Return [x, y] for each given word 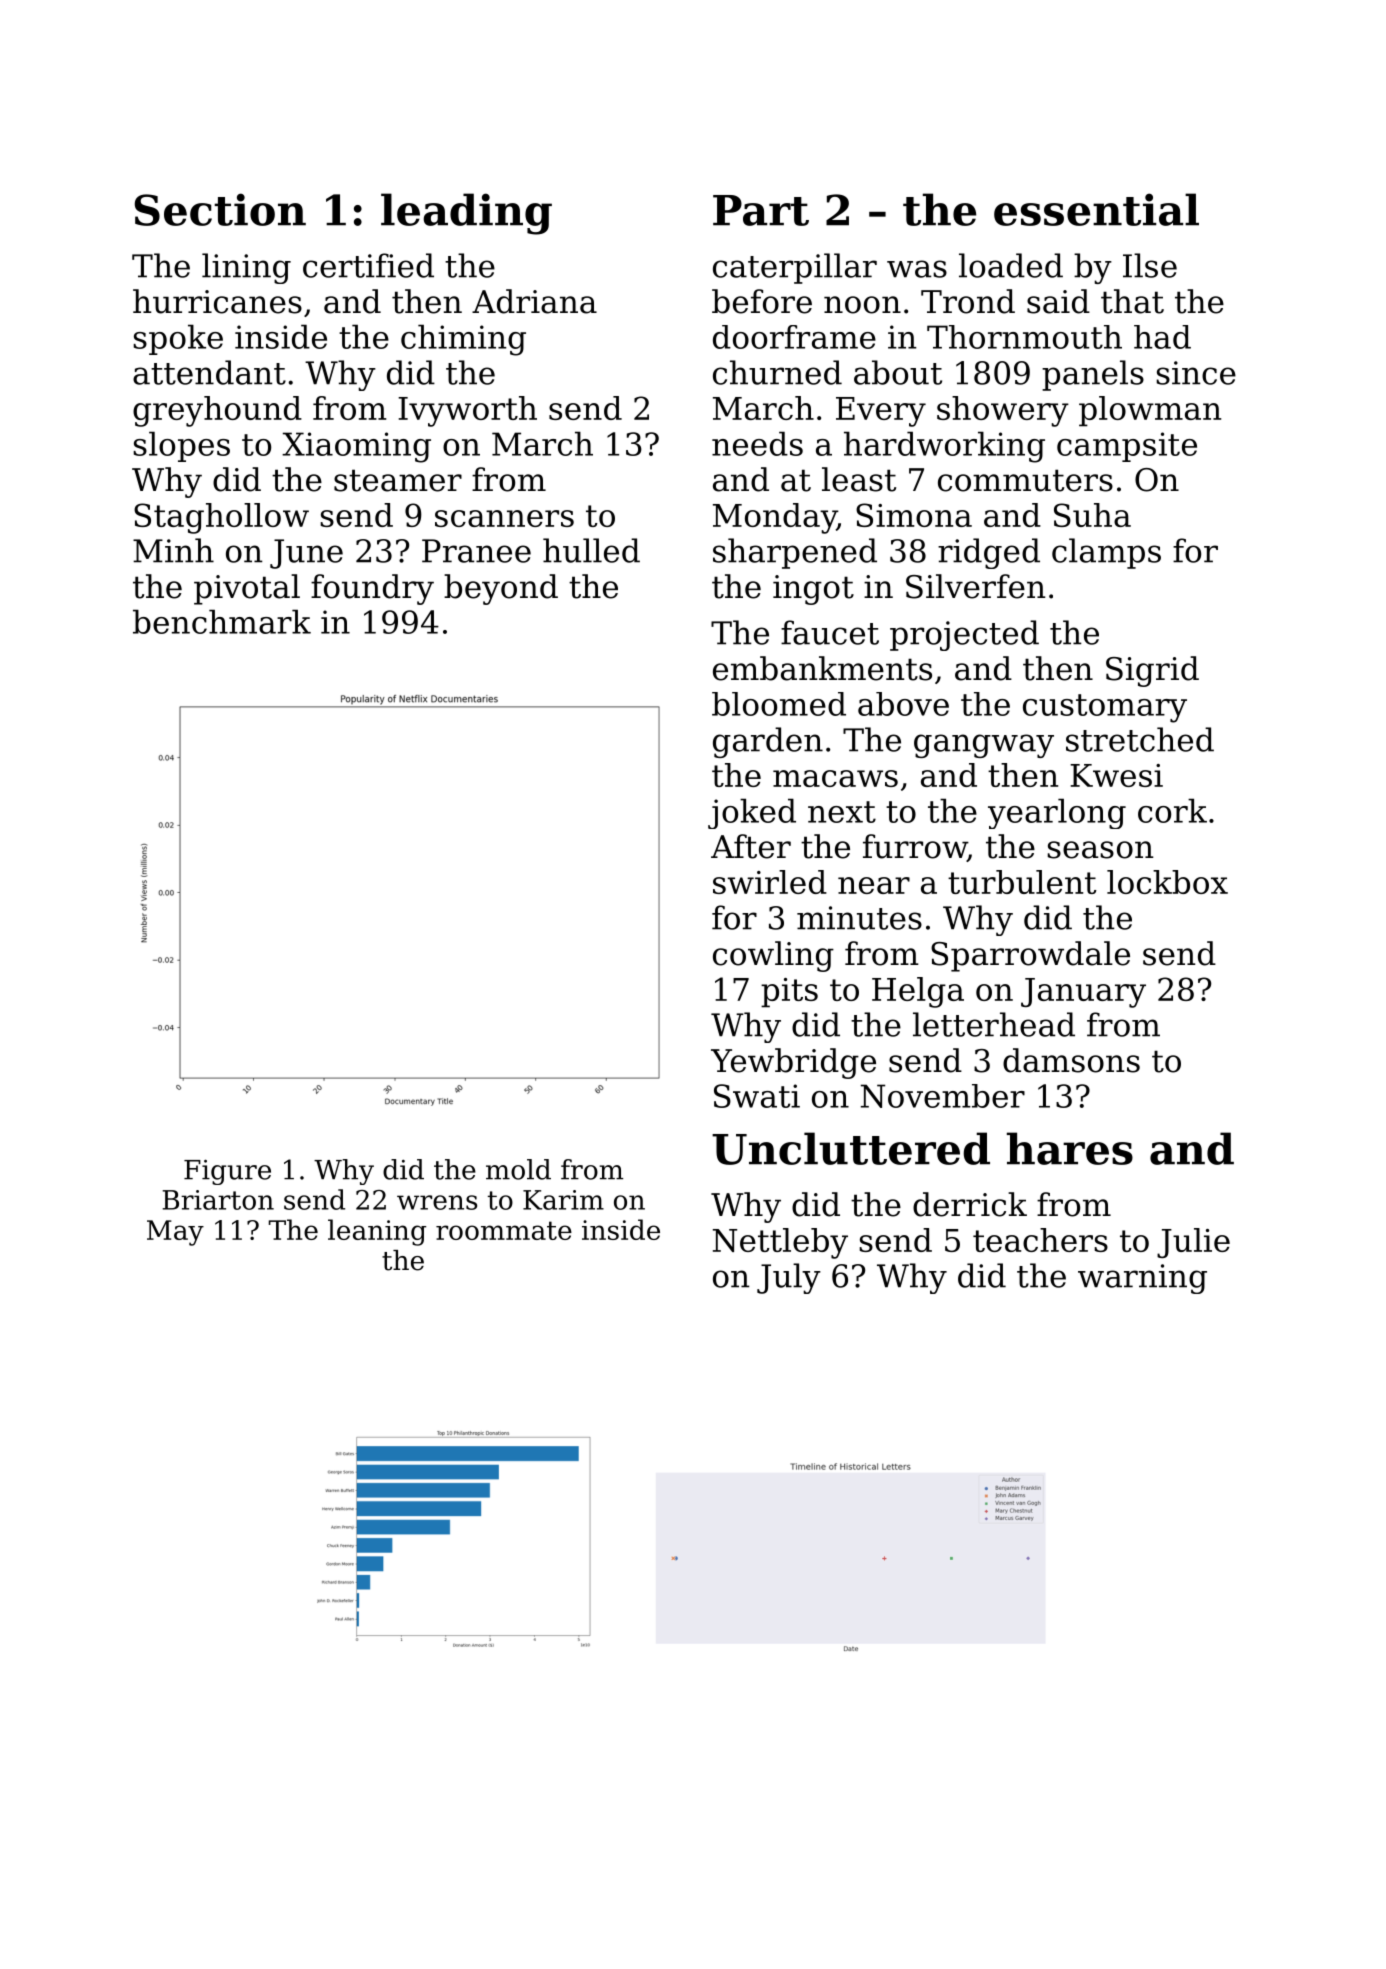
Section [220, 209]
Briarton [218, 1200]
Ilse [1150, 265]
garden [768, 742]
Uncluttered [851, 1148]
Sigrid [1152, 671]
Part [761, 210]
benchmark [222, 621]
